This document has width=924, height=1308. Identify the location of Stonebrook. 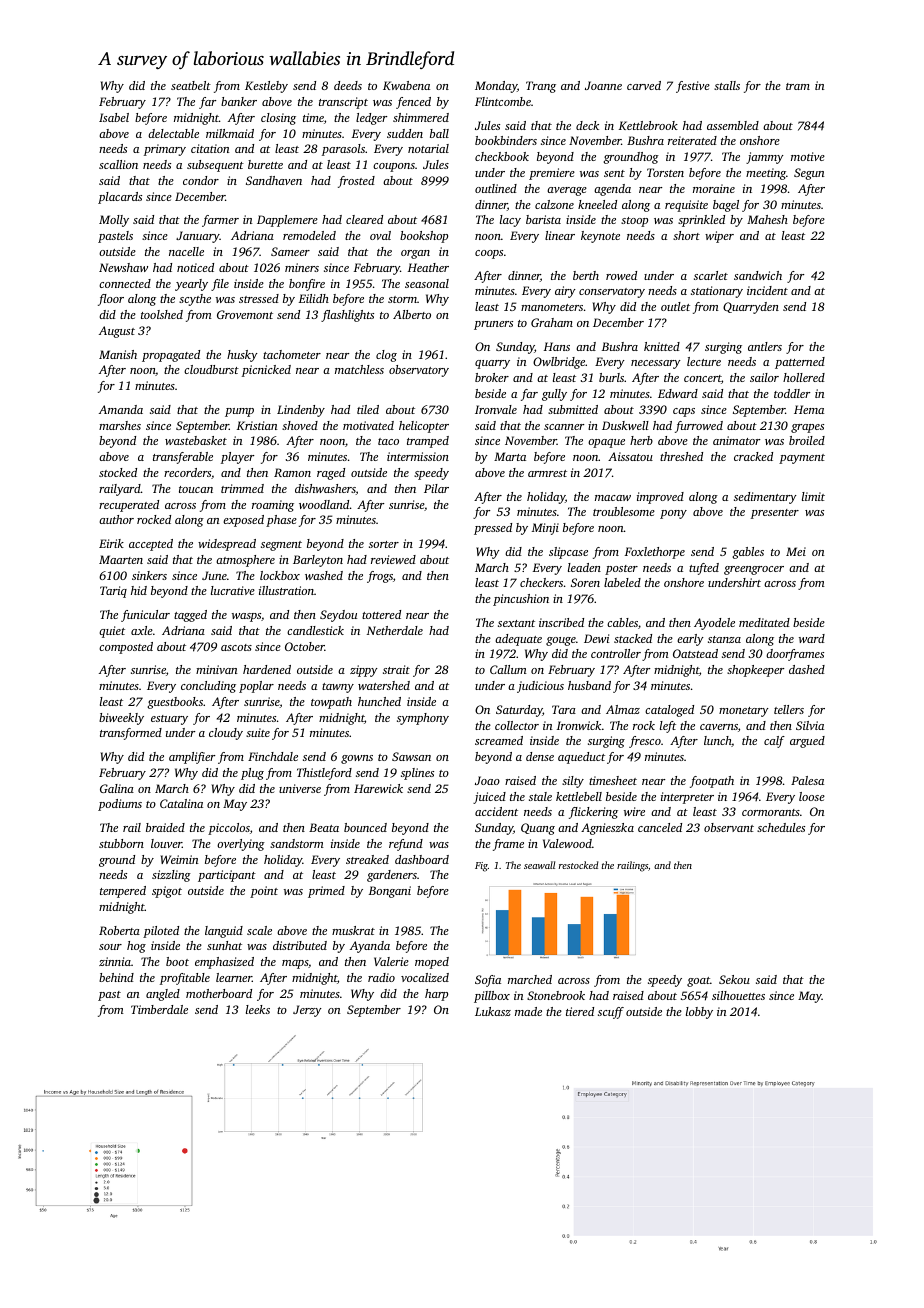
(556, 995).
